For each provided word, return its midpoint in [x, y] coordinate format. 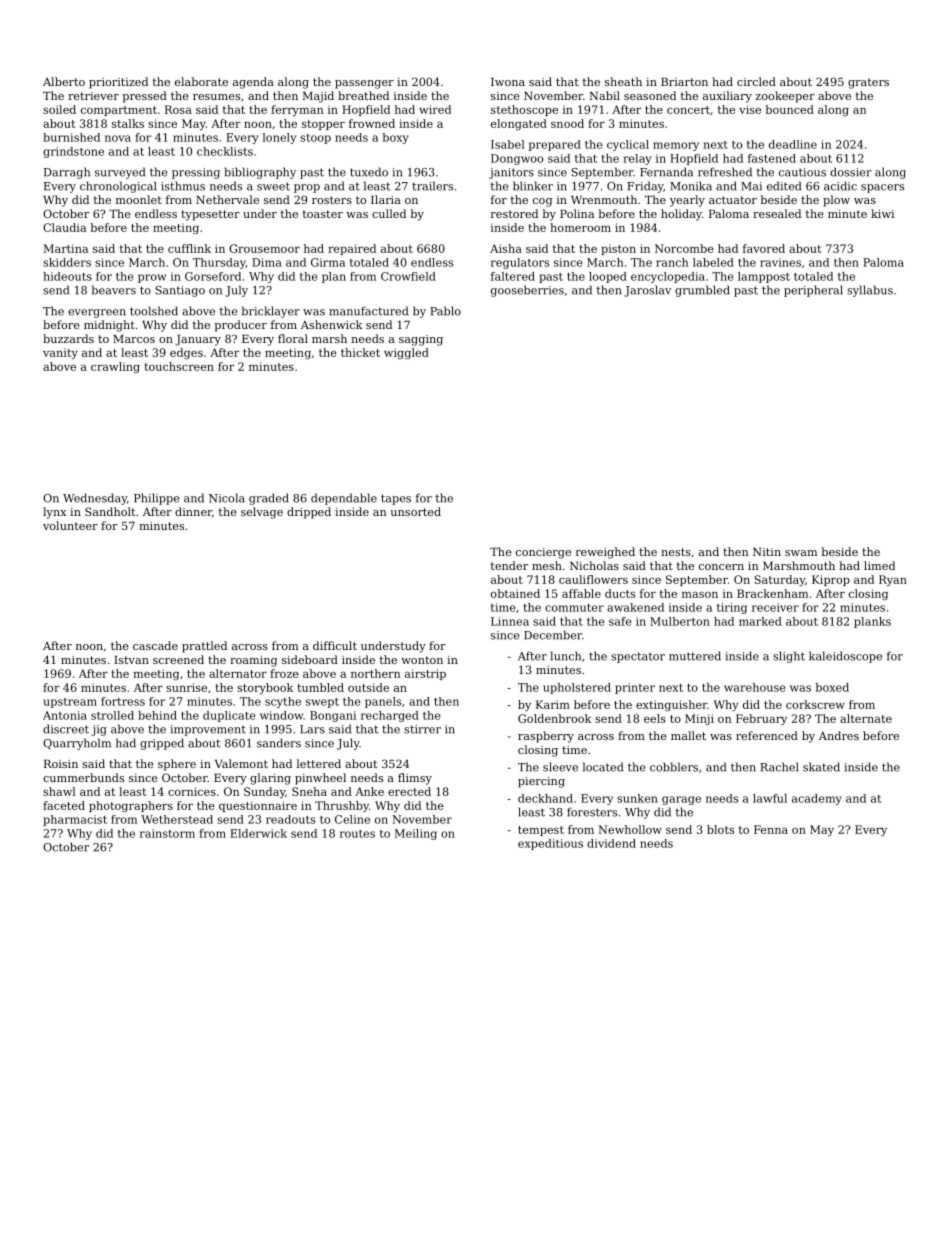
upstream [70, 703]
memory [676, 146]
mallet [688, 735]
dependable [344, 499]
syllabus [870, 291]
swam [801, 553]
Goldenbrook [554, 718]
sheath [623, 81]
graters [868, 83]
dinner [193, 511]
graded [269, 499]
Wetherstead [177, 819]
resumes [216, 97]
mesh [547, 565]
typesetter [210, 215]
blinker [533, 186]
